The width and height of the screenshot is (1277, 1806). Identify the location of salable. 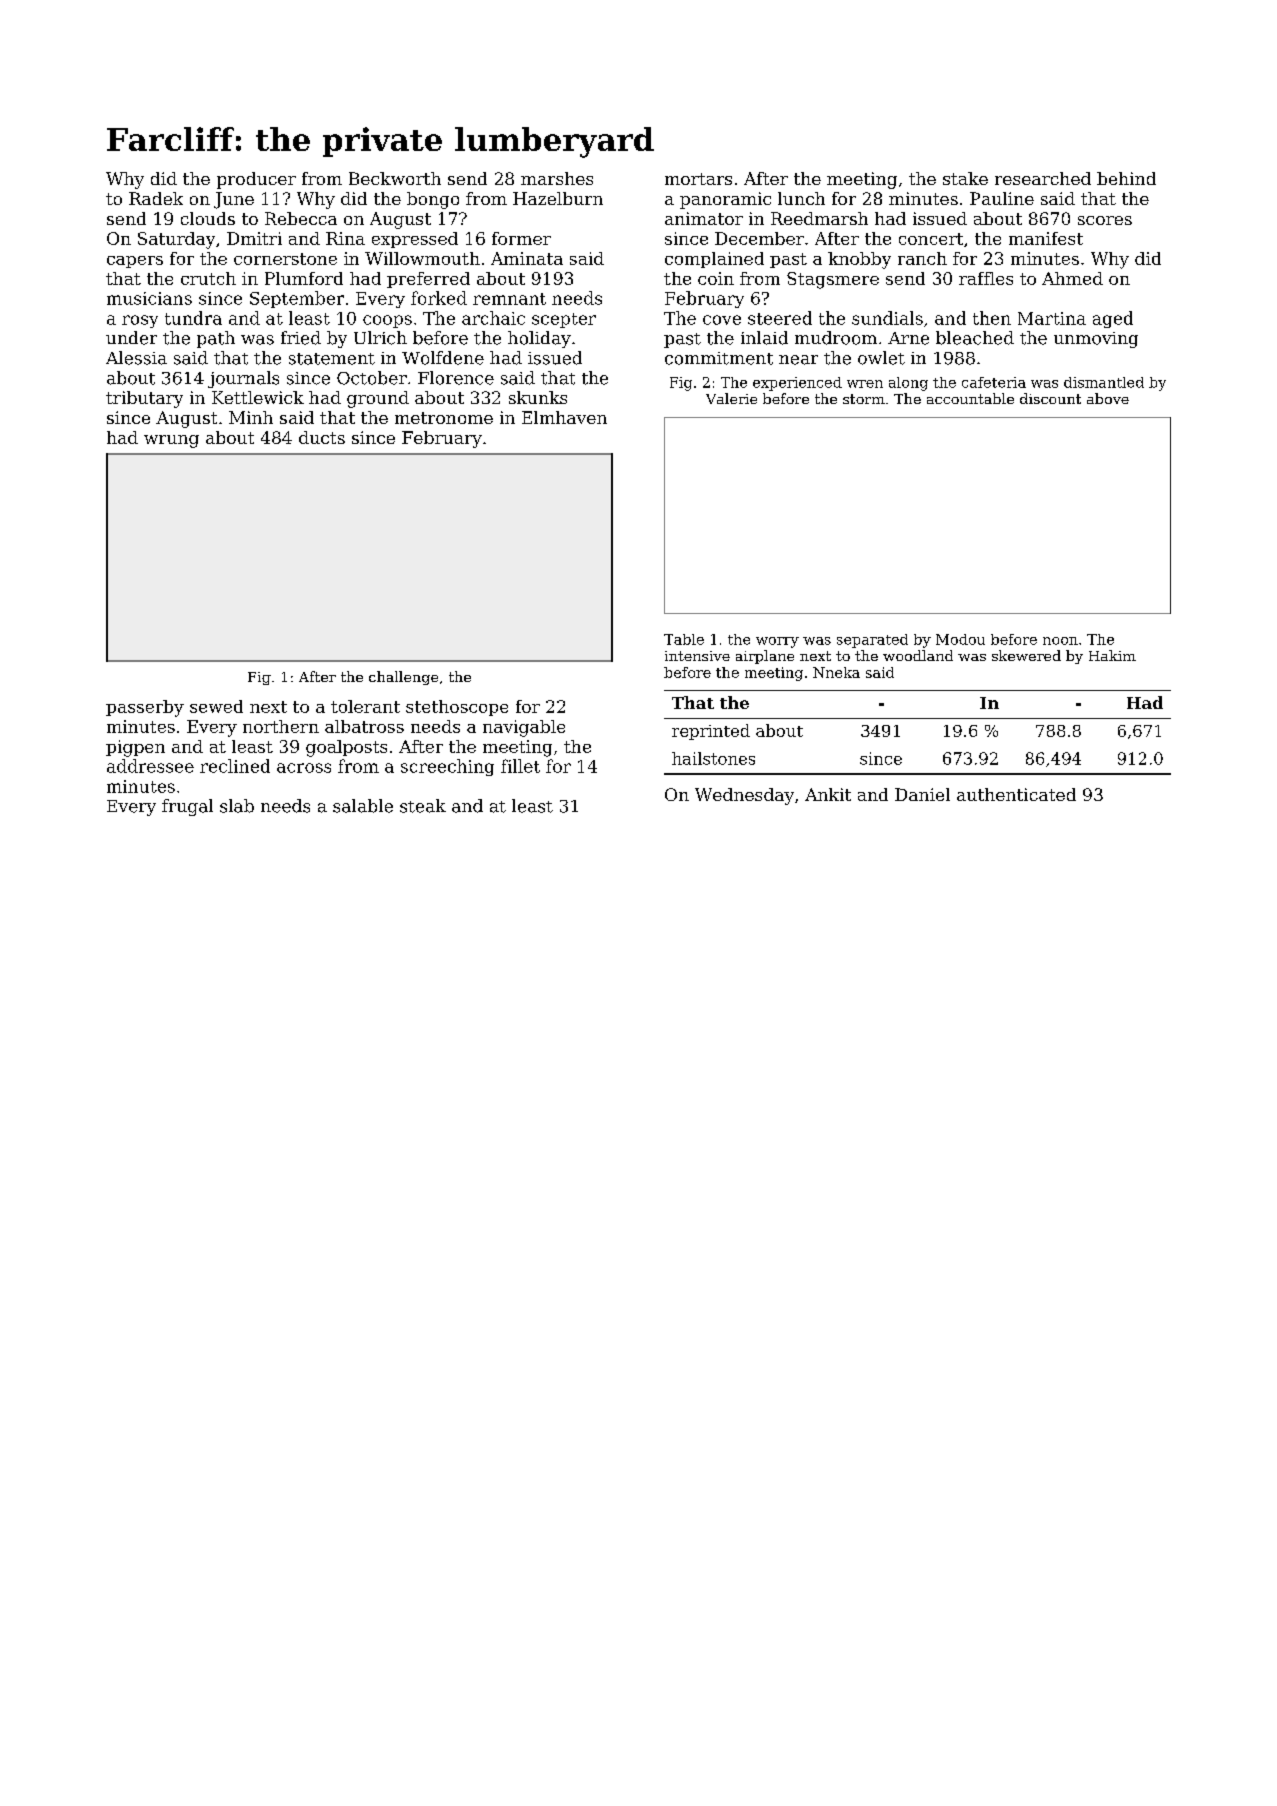
(363, 806).
